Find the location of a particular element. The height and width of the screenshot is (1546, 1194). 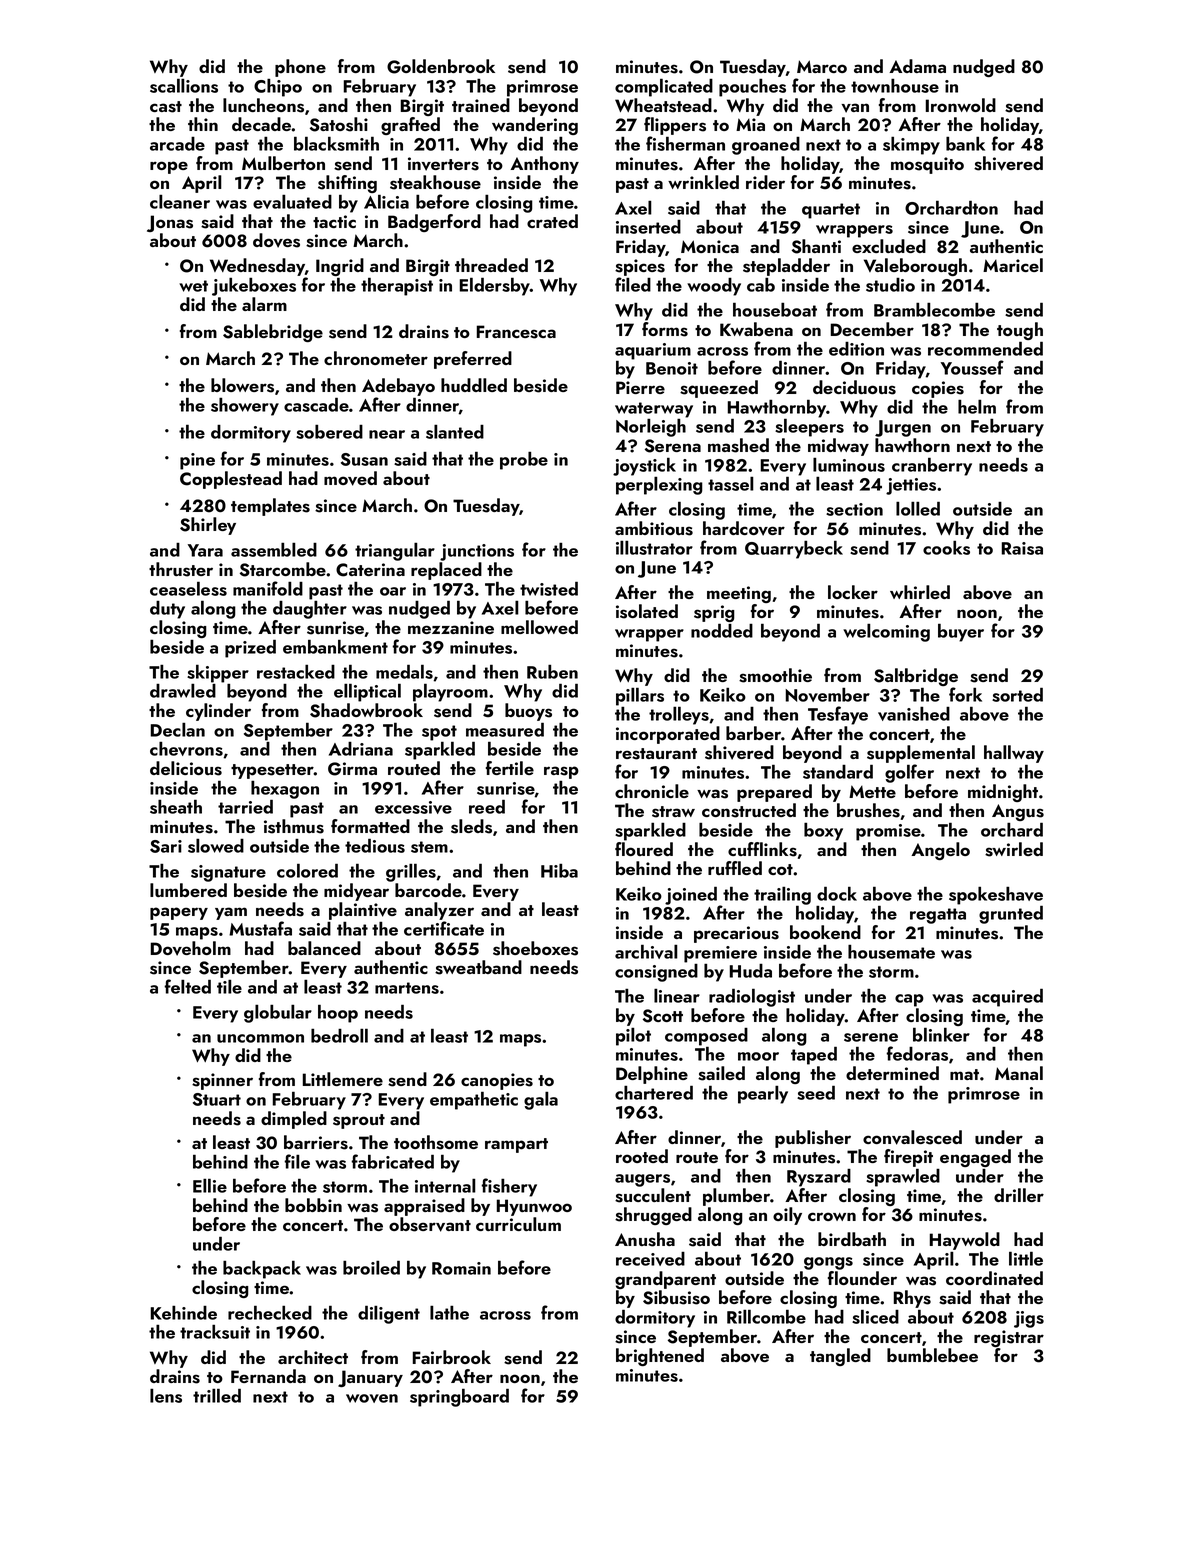

Marco is located at coordinates (822, 66).
